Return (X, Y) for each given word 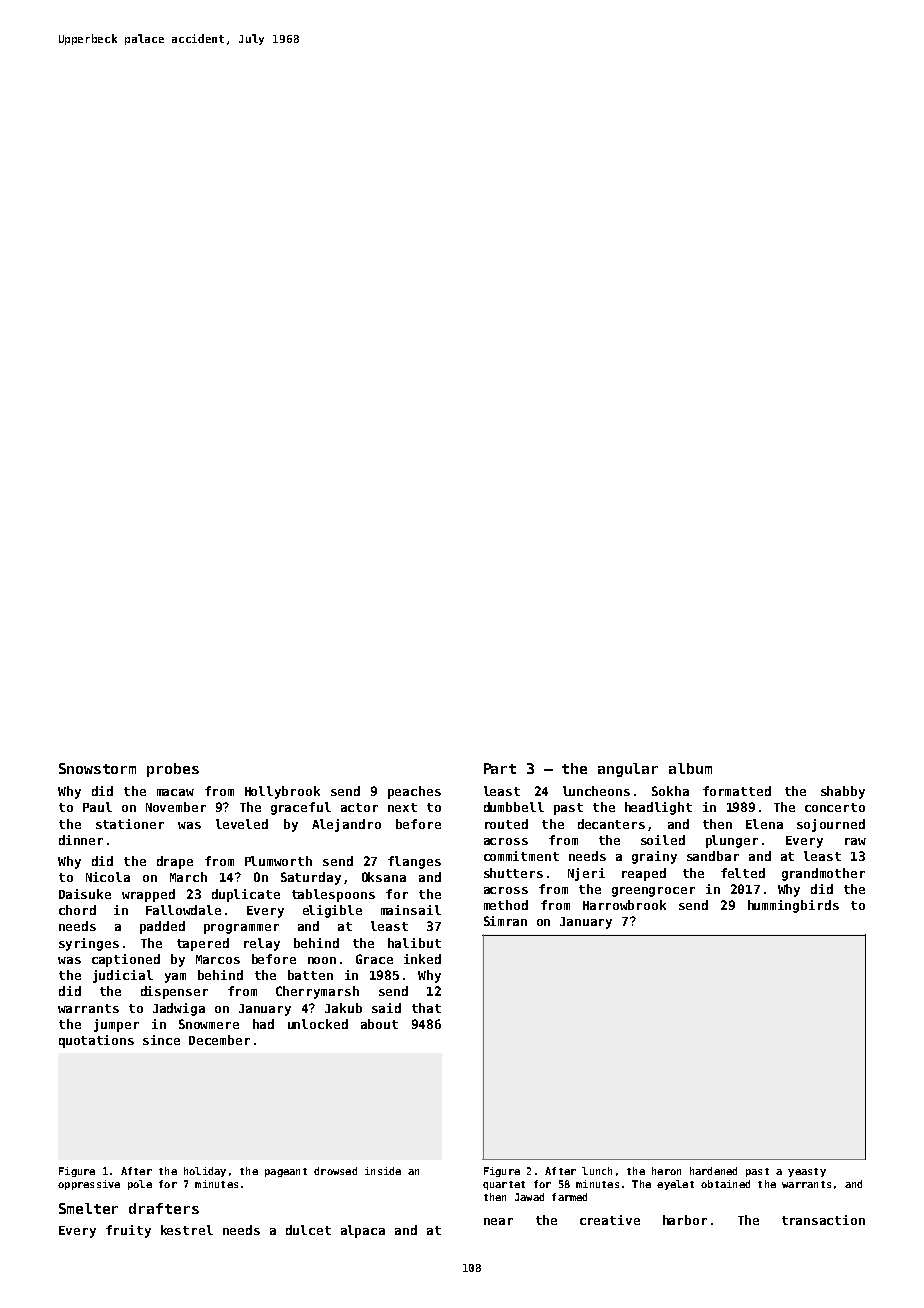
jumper (116, 1025)
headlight (658, 808)
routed (506, 824)
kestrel (187, 1230)
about (379, 1024)
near (498, 1221)
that (426, 1008)
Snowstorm (97, 768)
